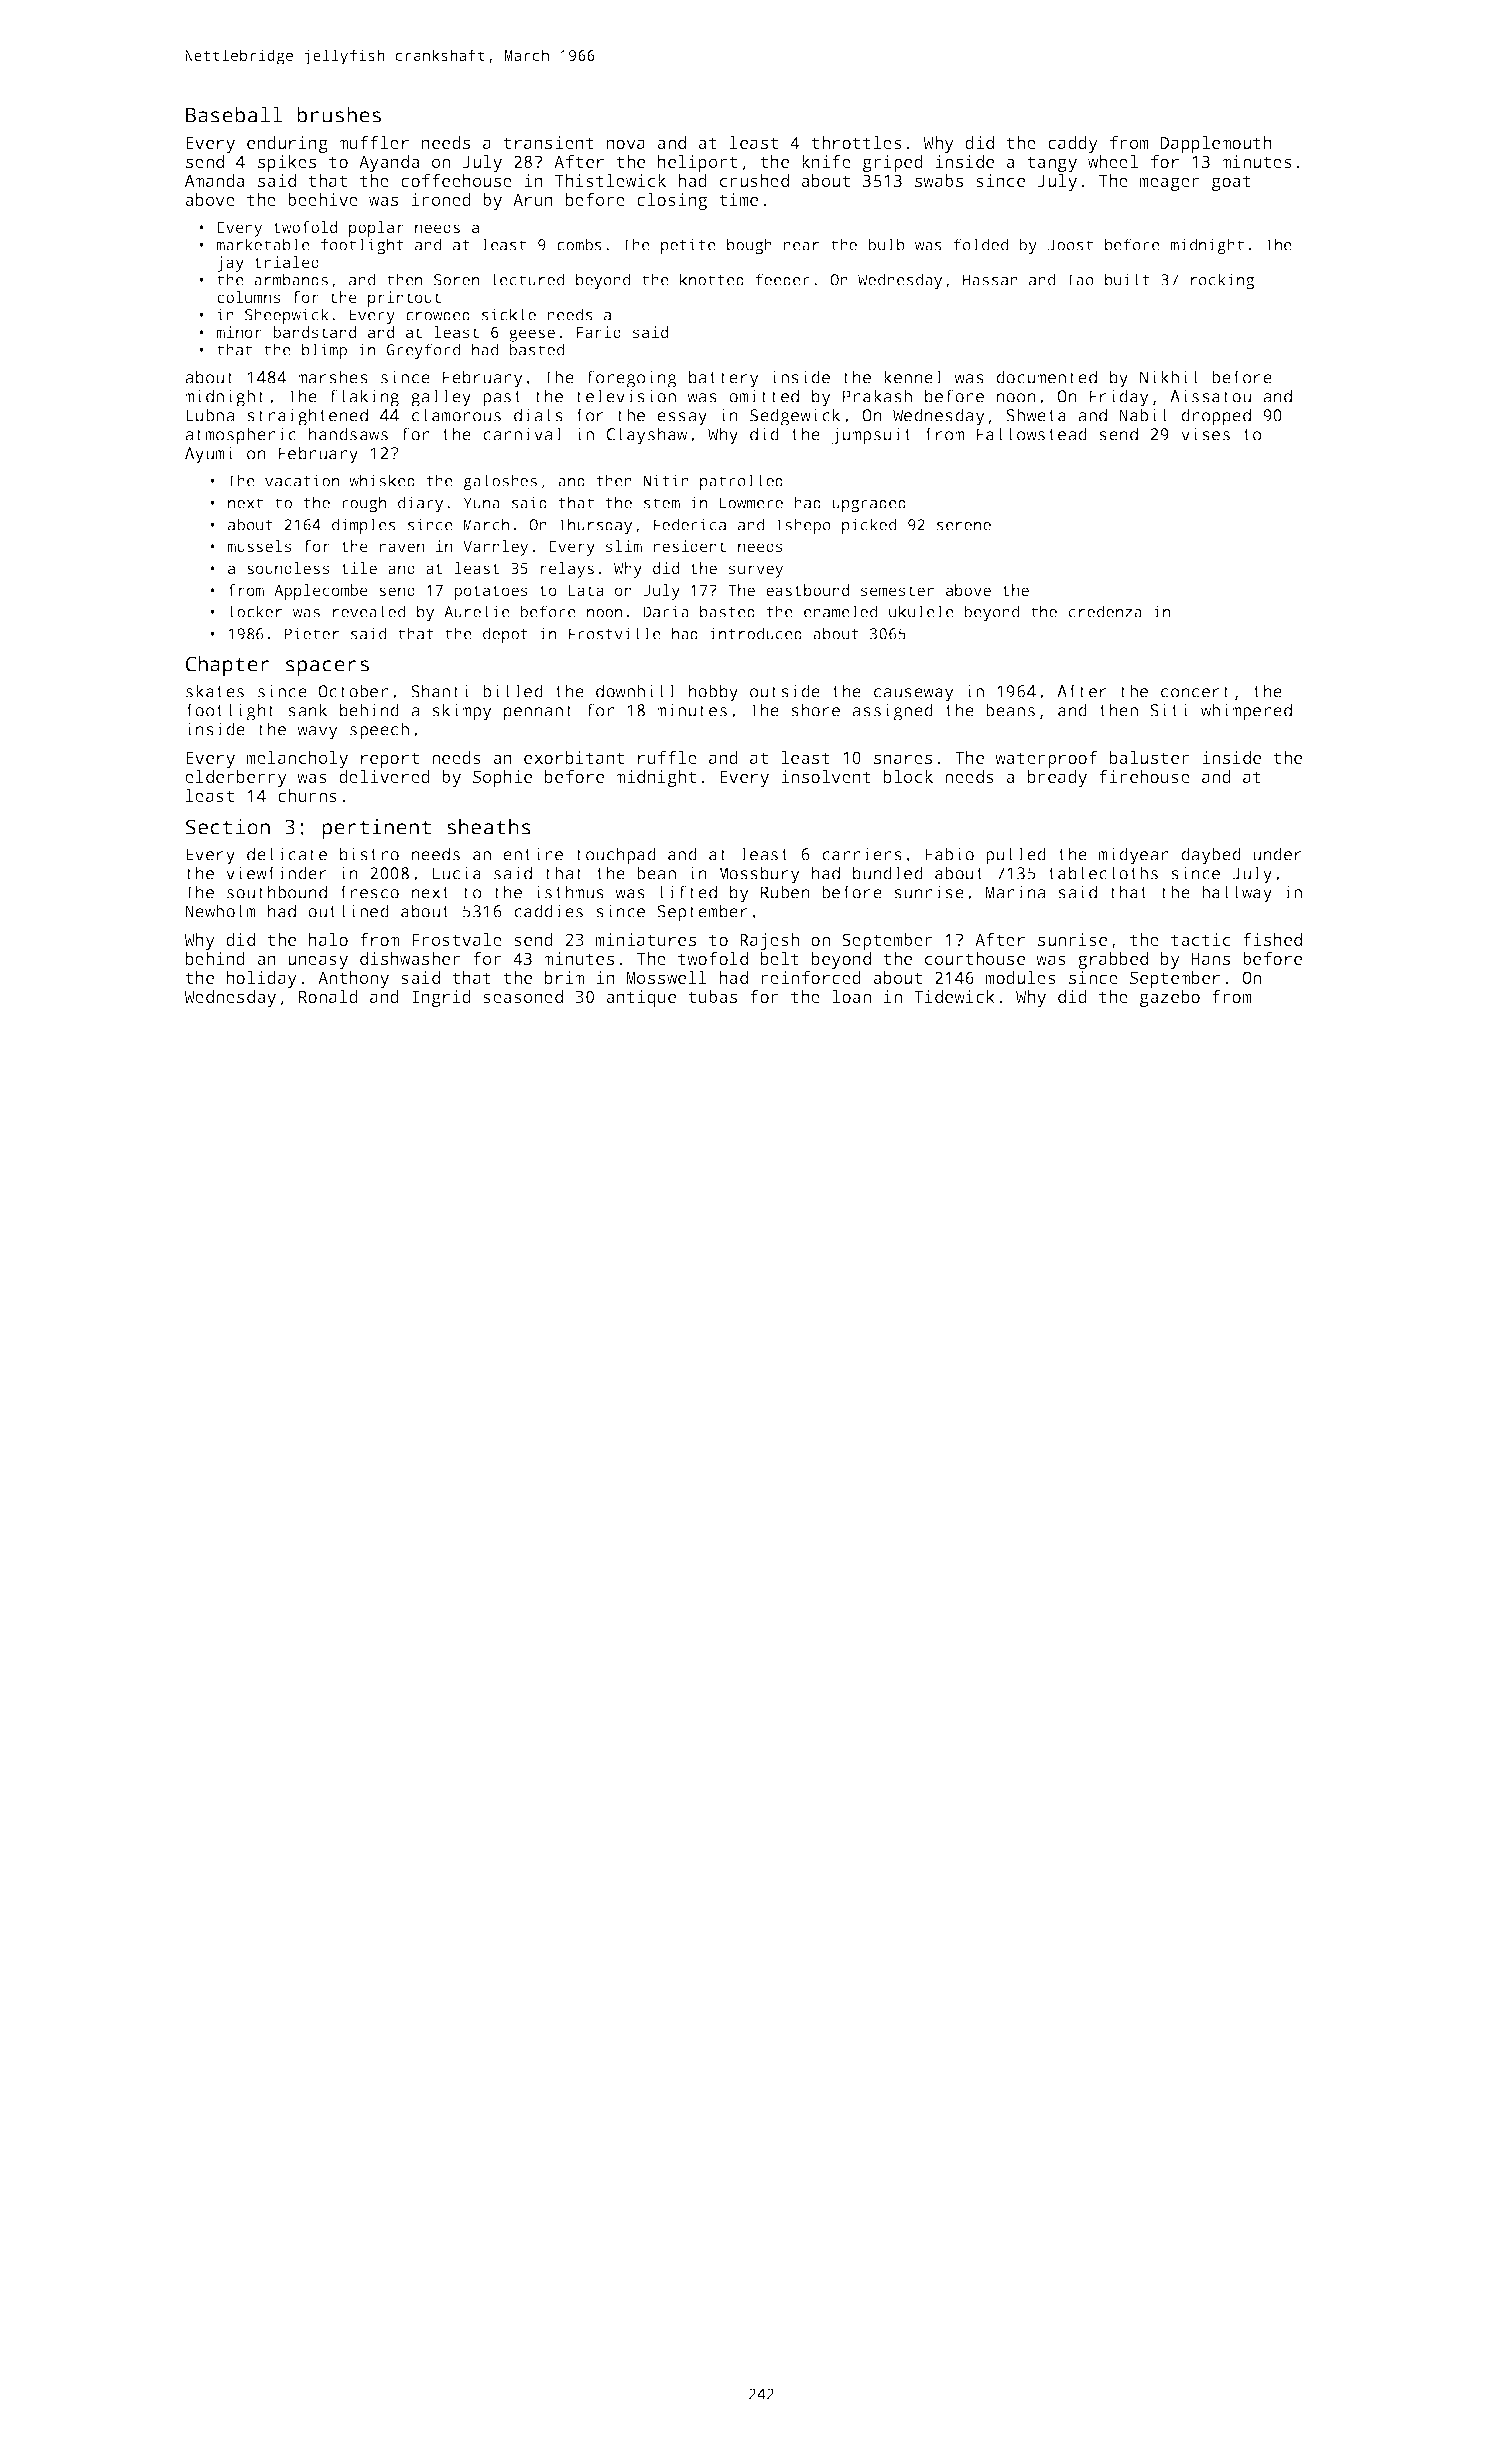 This screenshot has height=2464, width=1496. I want to click on halo, so click(328, 939).
